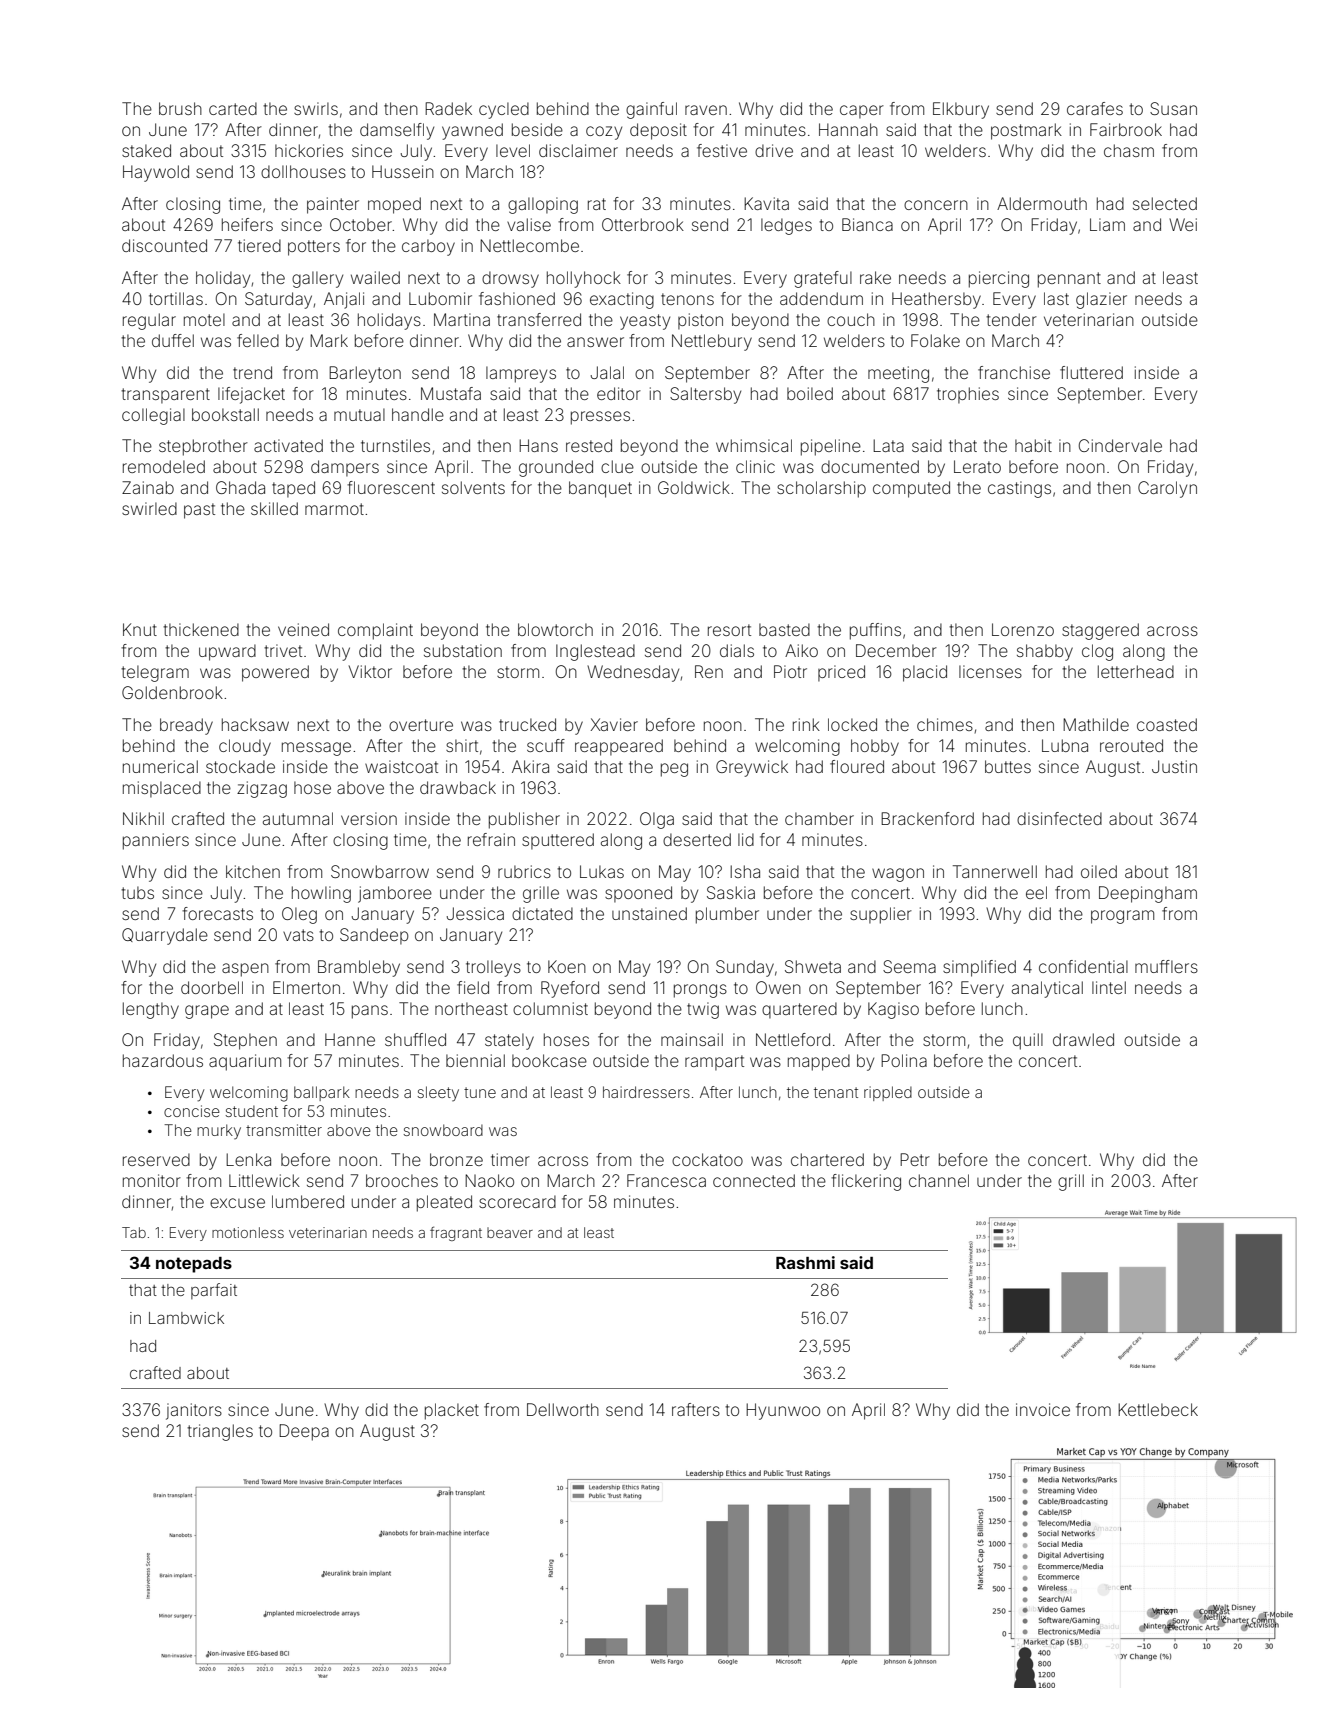 Image resolution: width=1320 pixels, height=1709 pixels. What do you see at coordinates (370, 671) in the screenshot?
I see `Viktor` at bounding box center [370, 671].
